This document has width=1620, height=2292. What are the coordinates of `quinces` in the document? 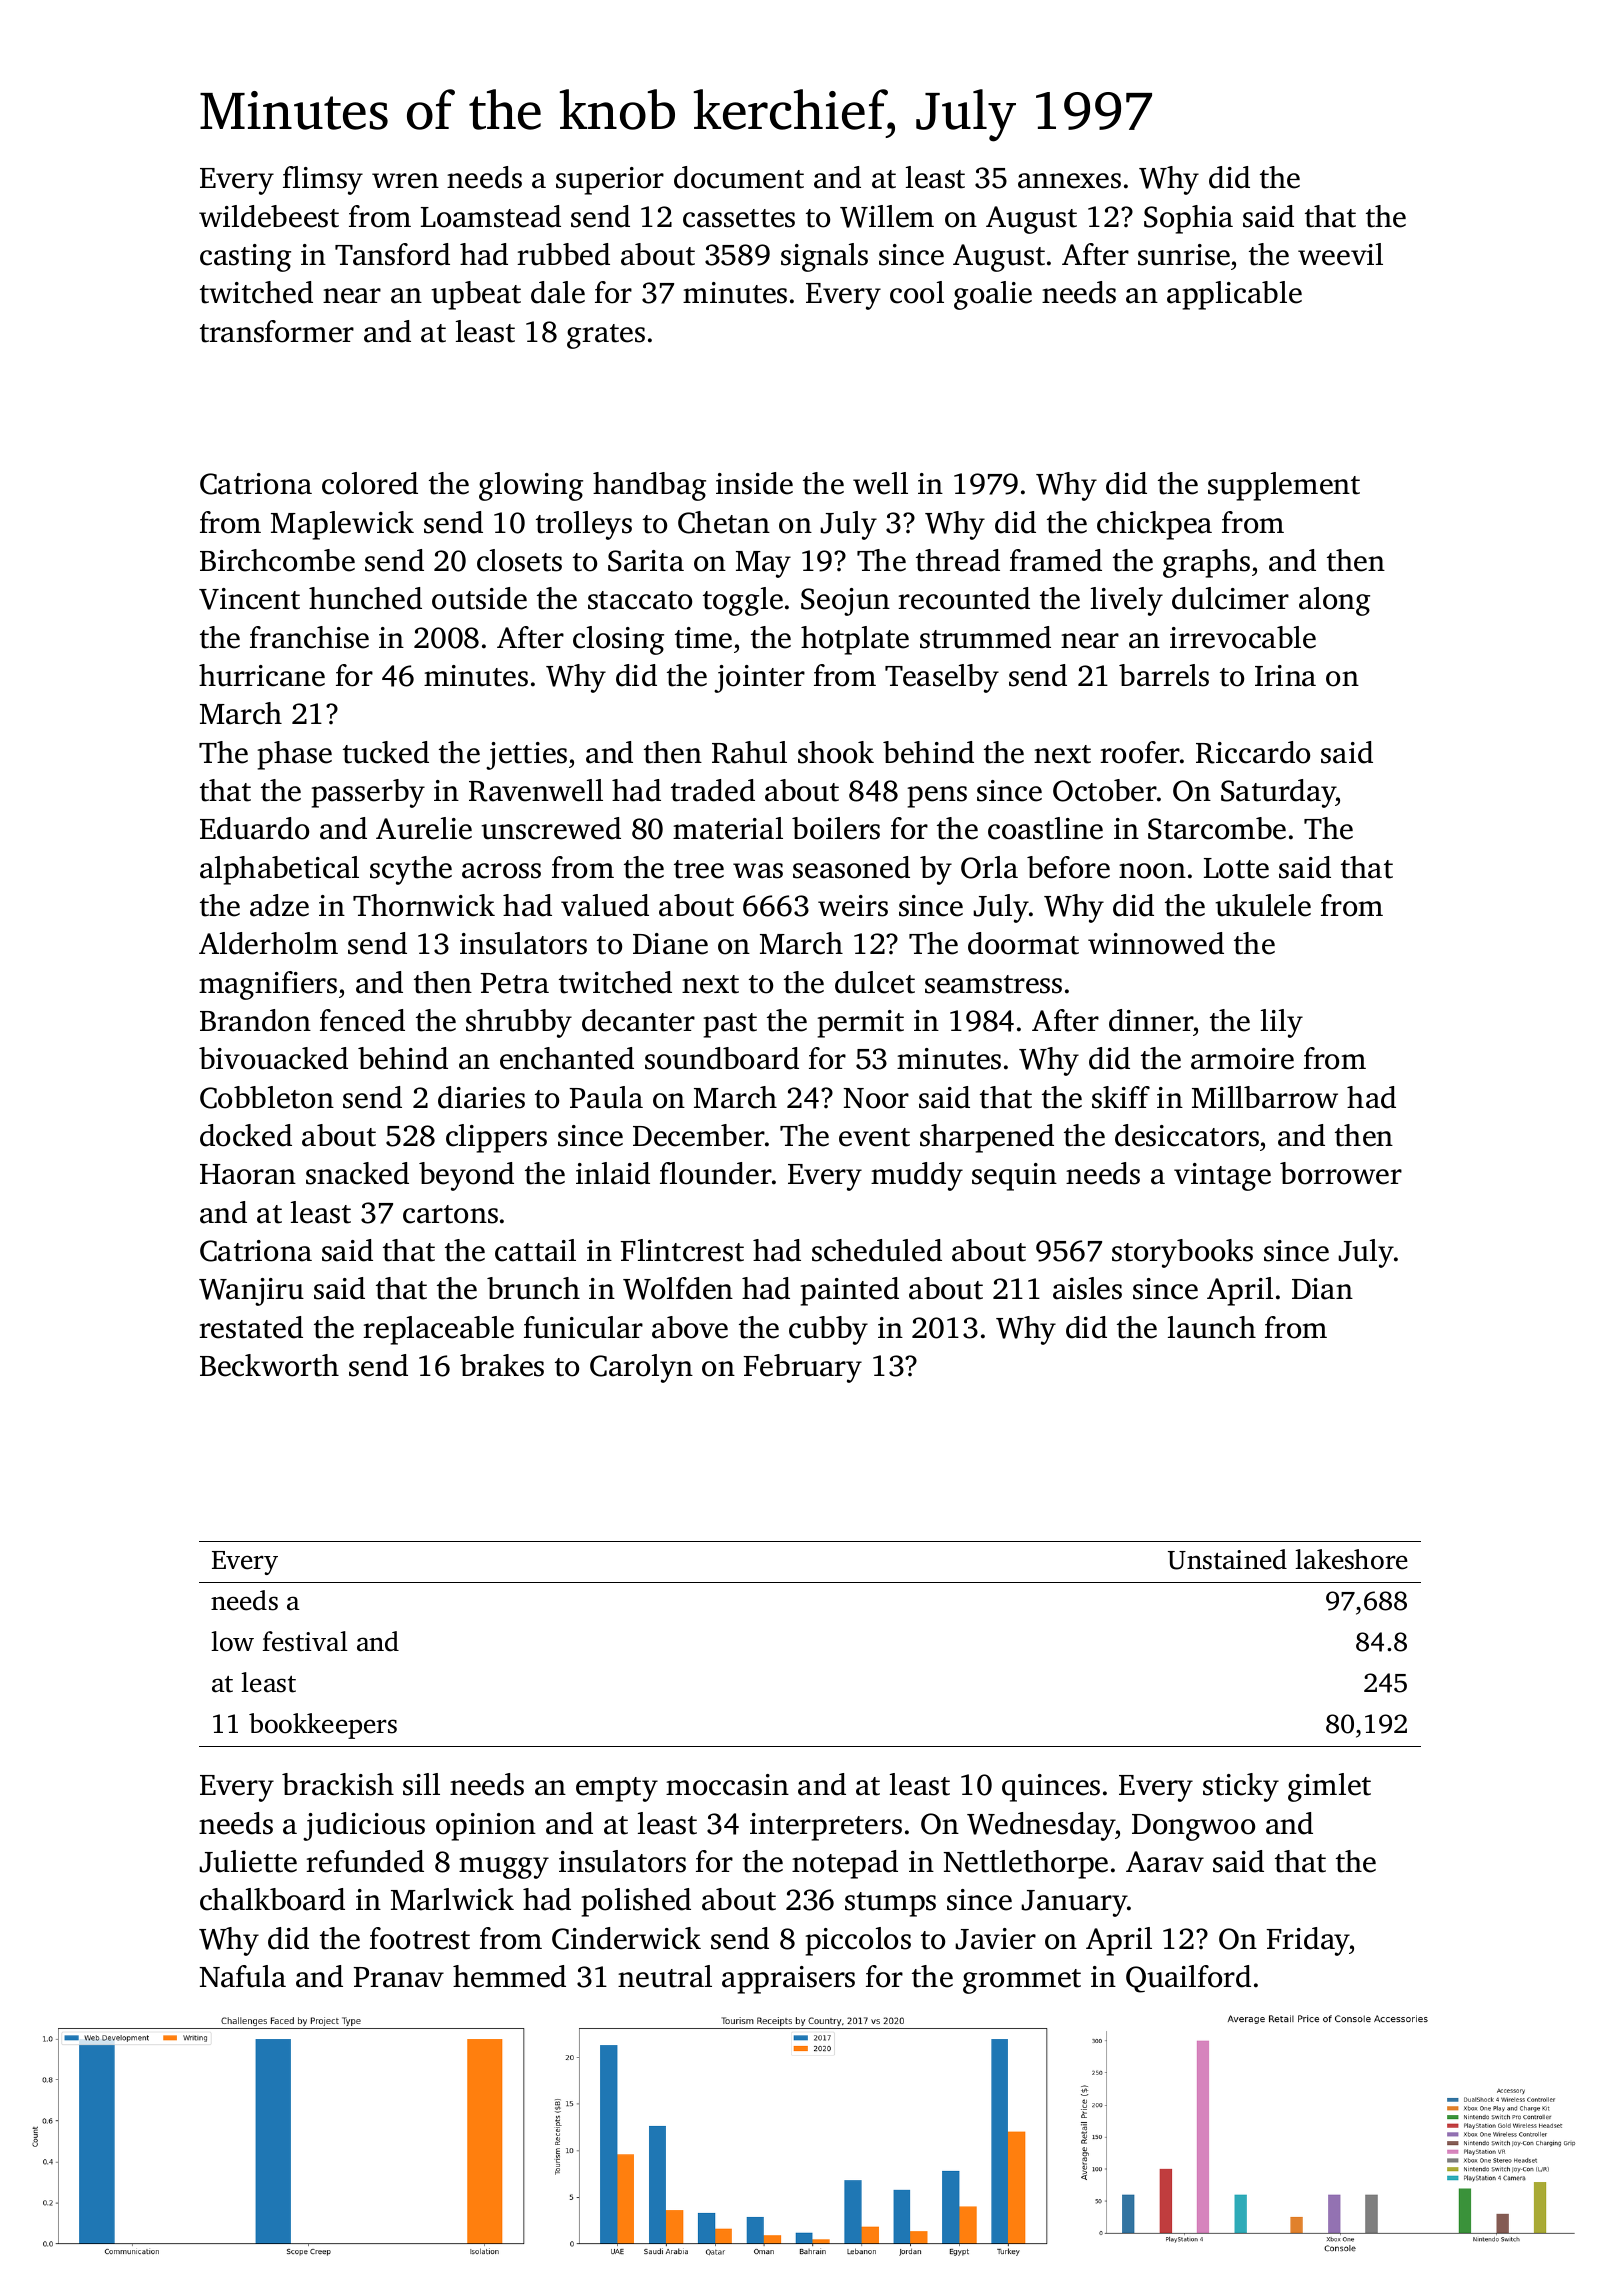 It's located at (1051, 1788).
